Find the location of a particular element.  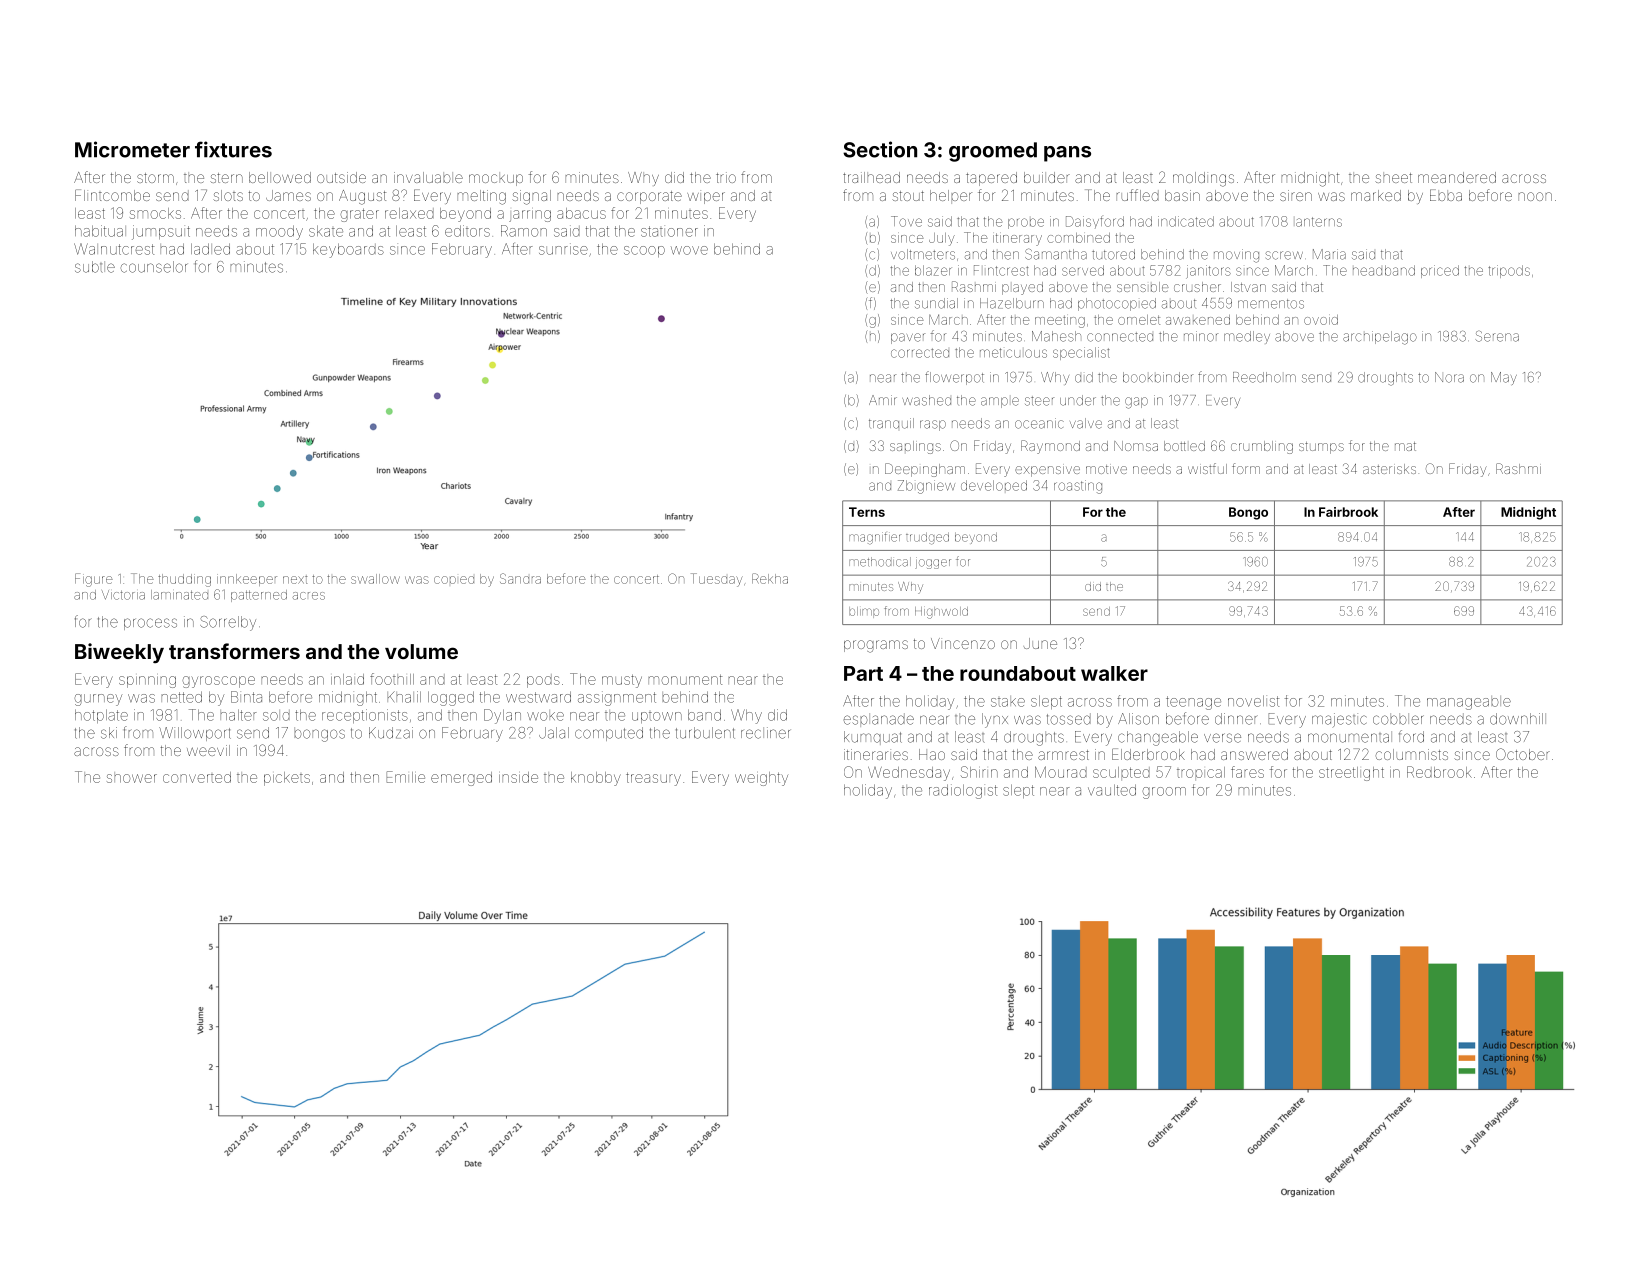

meandered is located at coordinates (1457, 177).
